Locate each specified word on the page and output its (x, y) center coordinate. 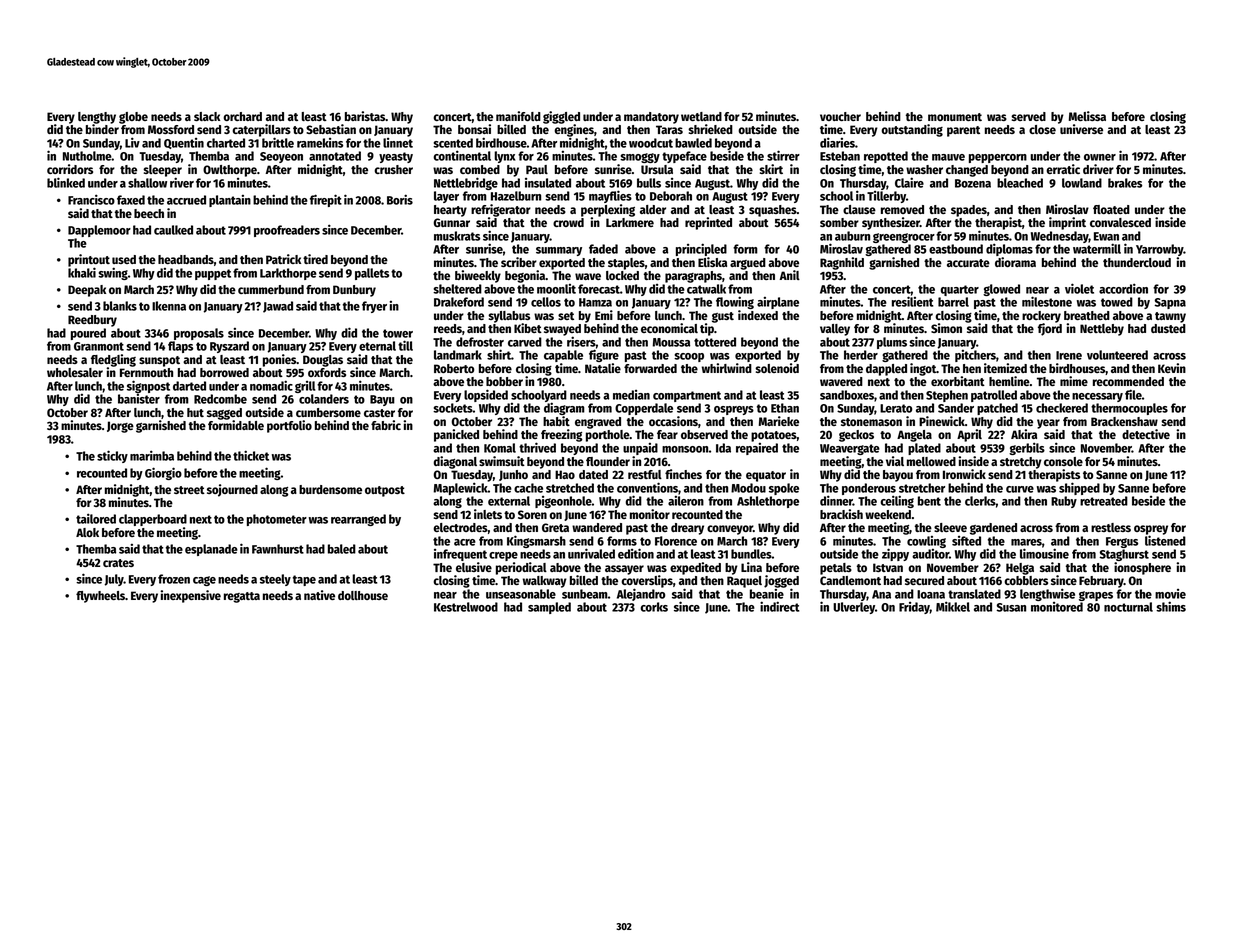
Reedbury (92, 321)
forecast (599, 289)
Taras (669, 129)
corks (654, 607)
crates (118, 563)
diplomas (1009, 249)
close (1042, 129)
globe (133, 118)
